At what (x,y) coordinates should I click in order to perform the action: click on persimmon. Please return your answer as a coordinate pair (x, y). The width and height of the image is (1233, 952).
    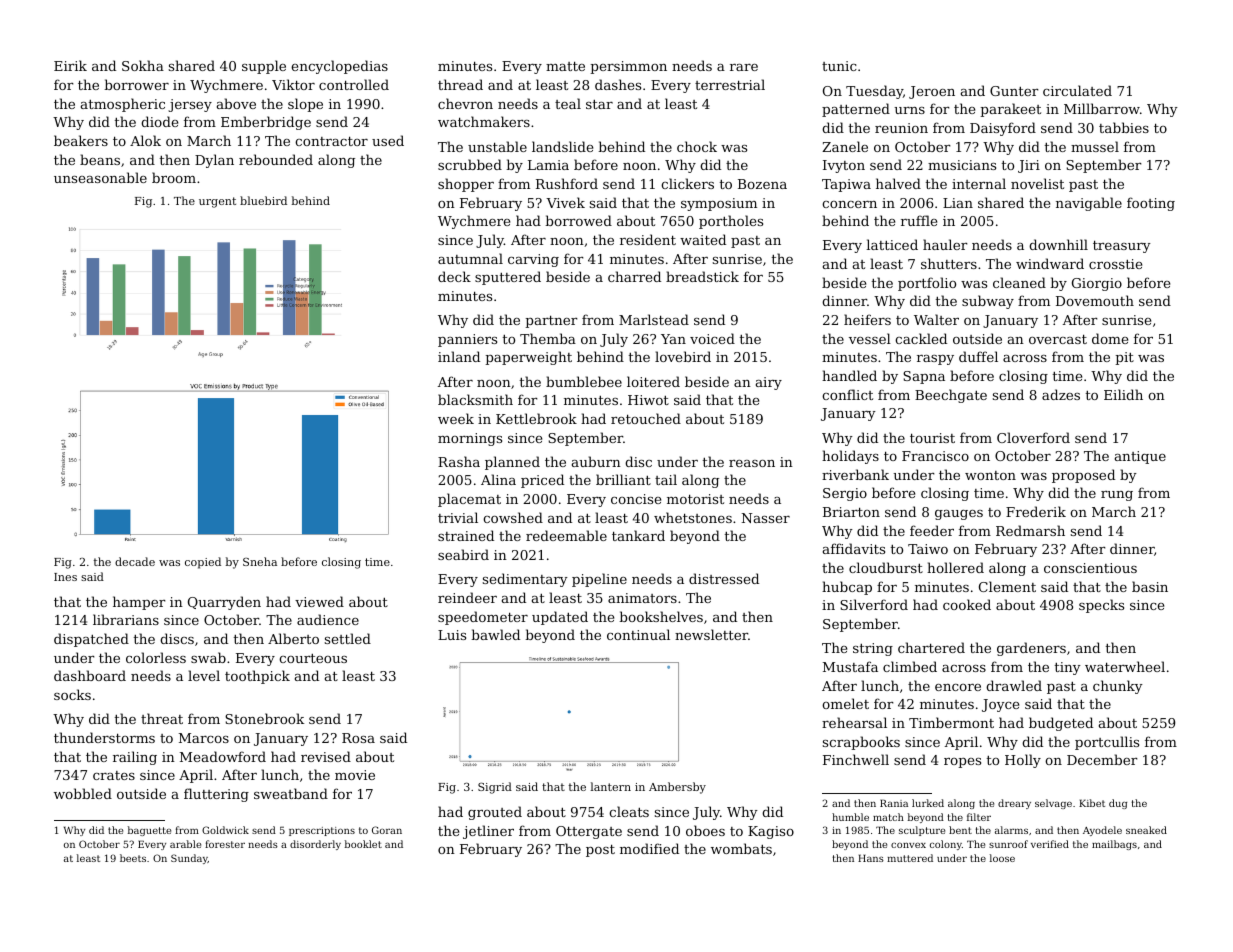
    Looking at the image, I should click on (628, 67).
